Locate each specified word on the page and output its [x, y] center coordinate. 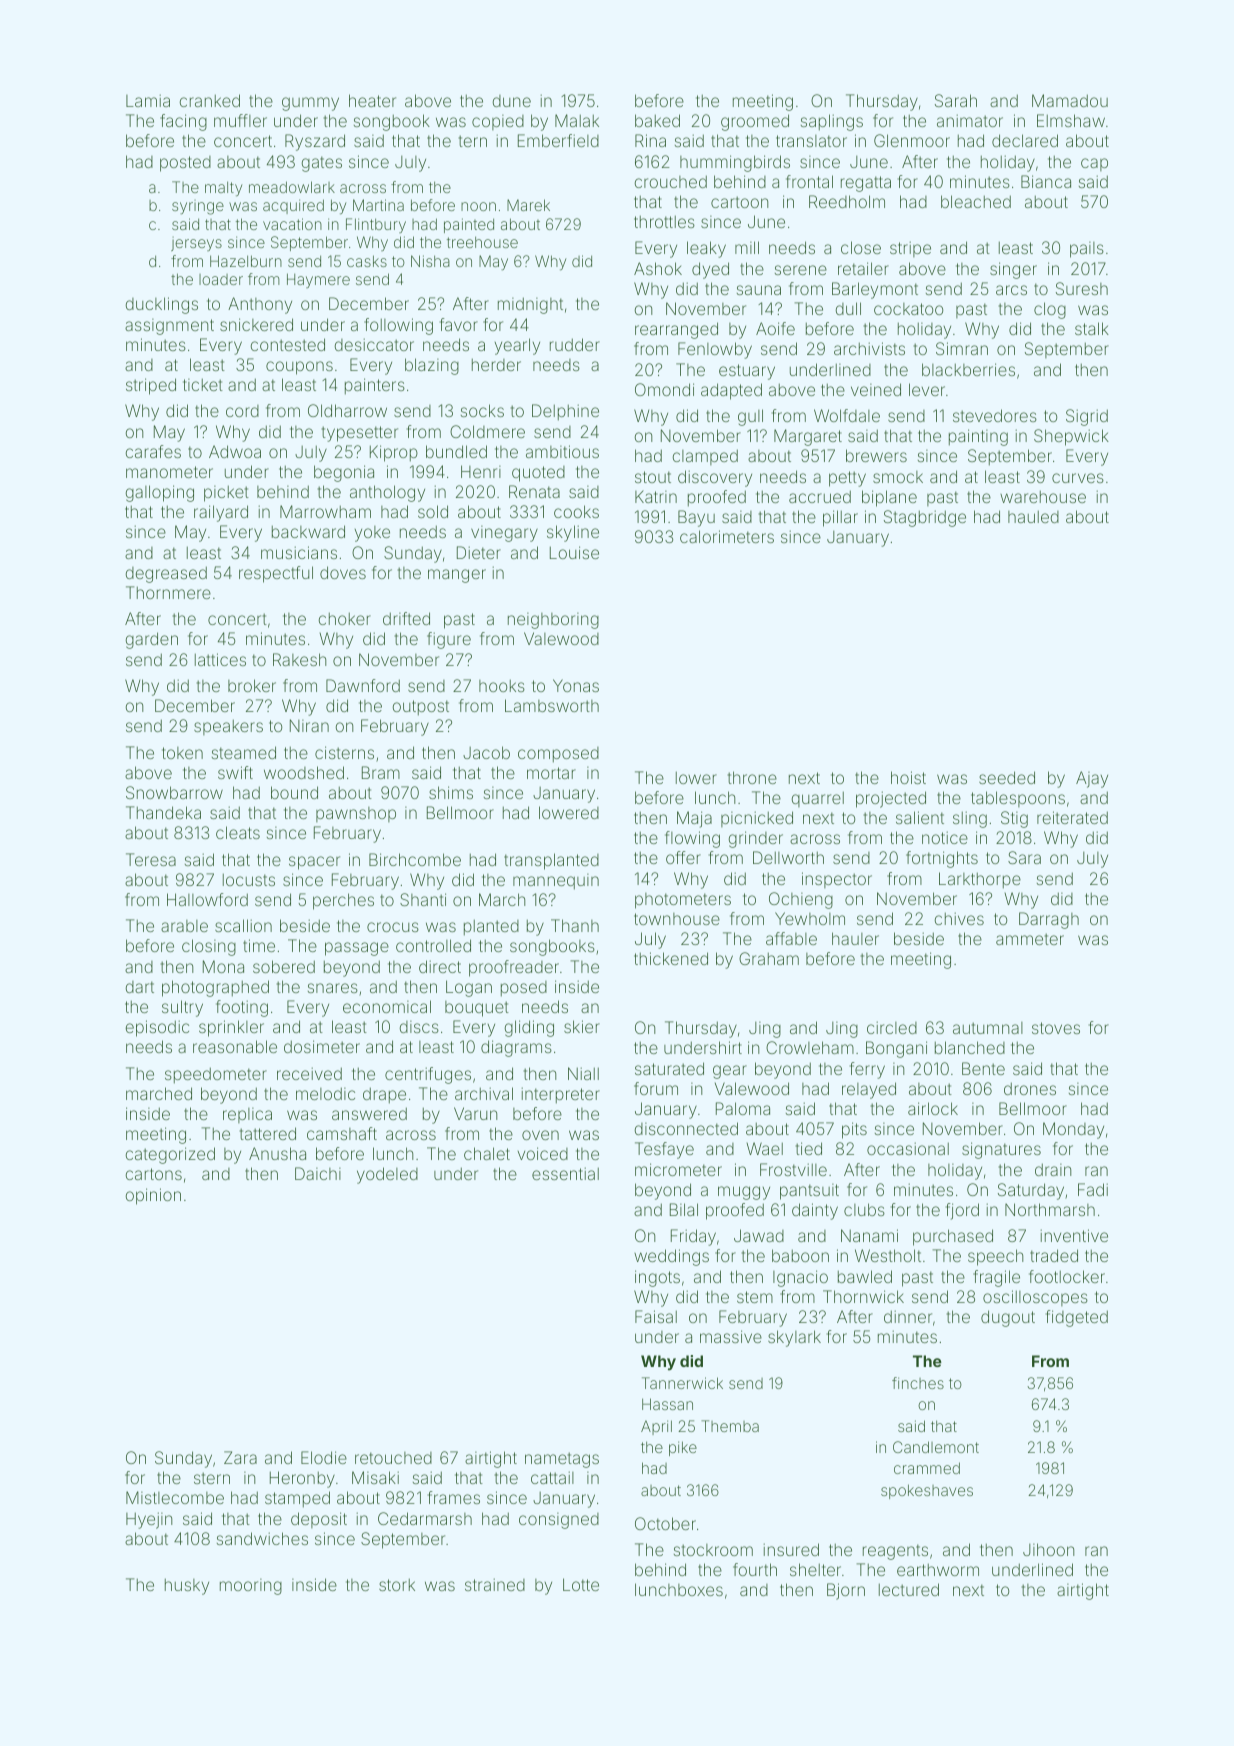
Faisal [656, 1316]
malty [223, 189]
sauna [759, 290]
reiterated [1072, 817]
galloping [160, 493]
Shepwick [1071, 437]
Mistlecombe [175, 1497]
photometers [683, 901]
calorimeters [727, 536]
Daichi [318, 1173]
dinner [908, 1316]
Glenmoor [912, 140]
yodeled [387, 1175]
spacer [314, 863]
